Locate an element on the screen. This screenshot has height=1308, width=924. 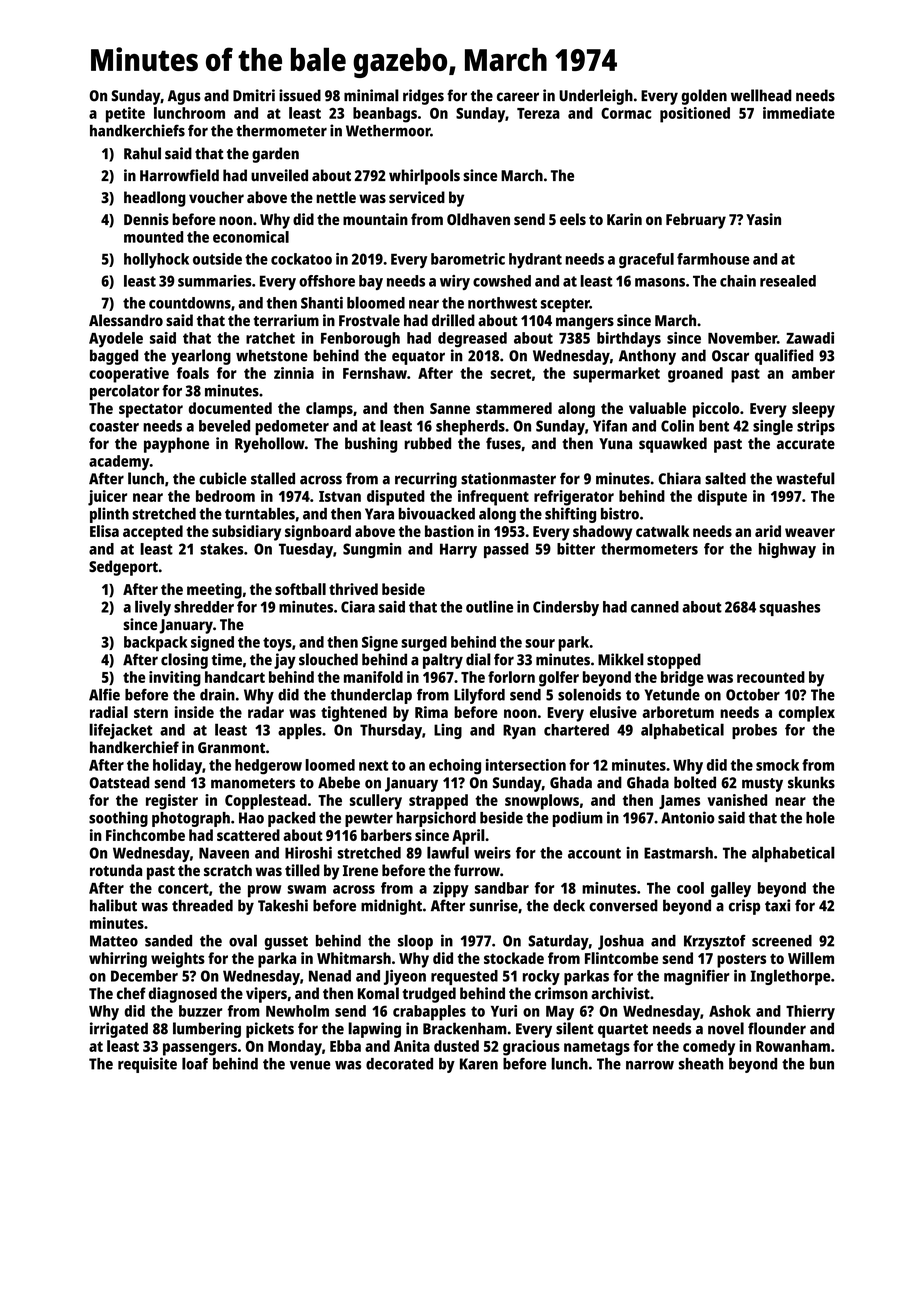
farmhouse is located at coordinates (713, 259).
